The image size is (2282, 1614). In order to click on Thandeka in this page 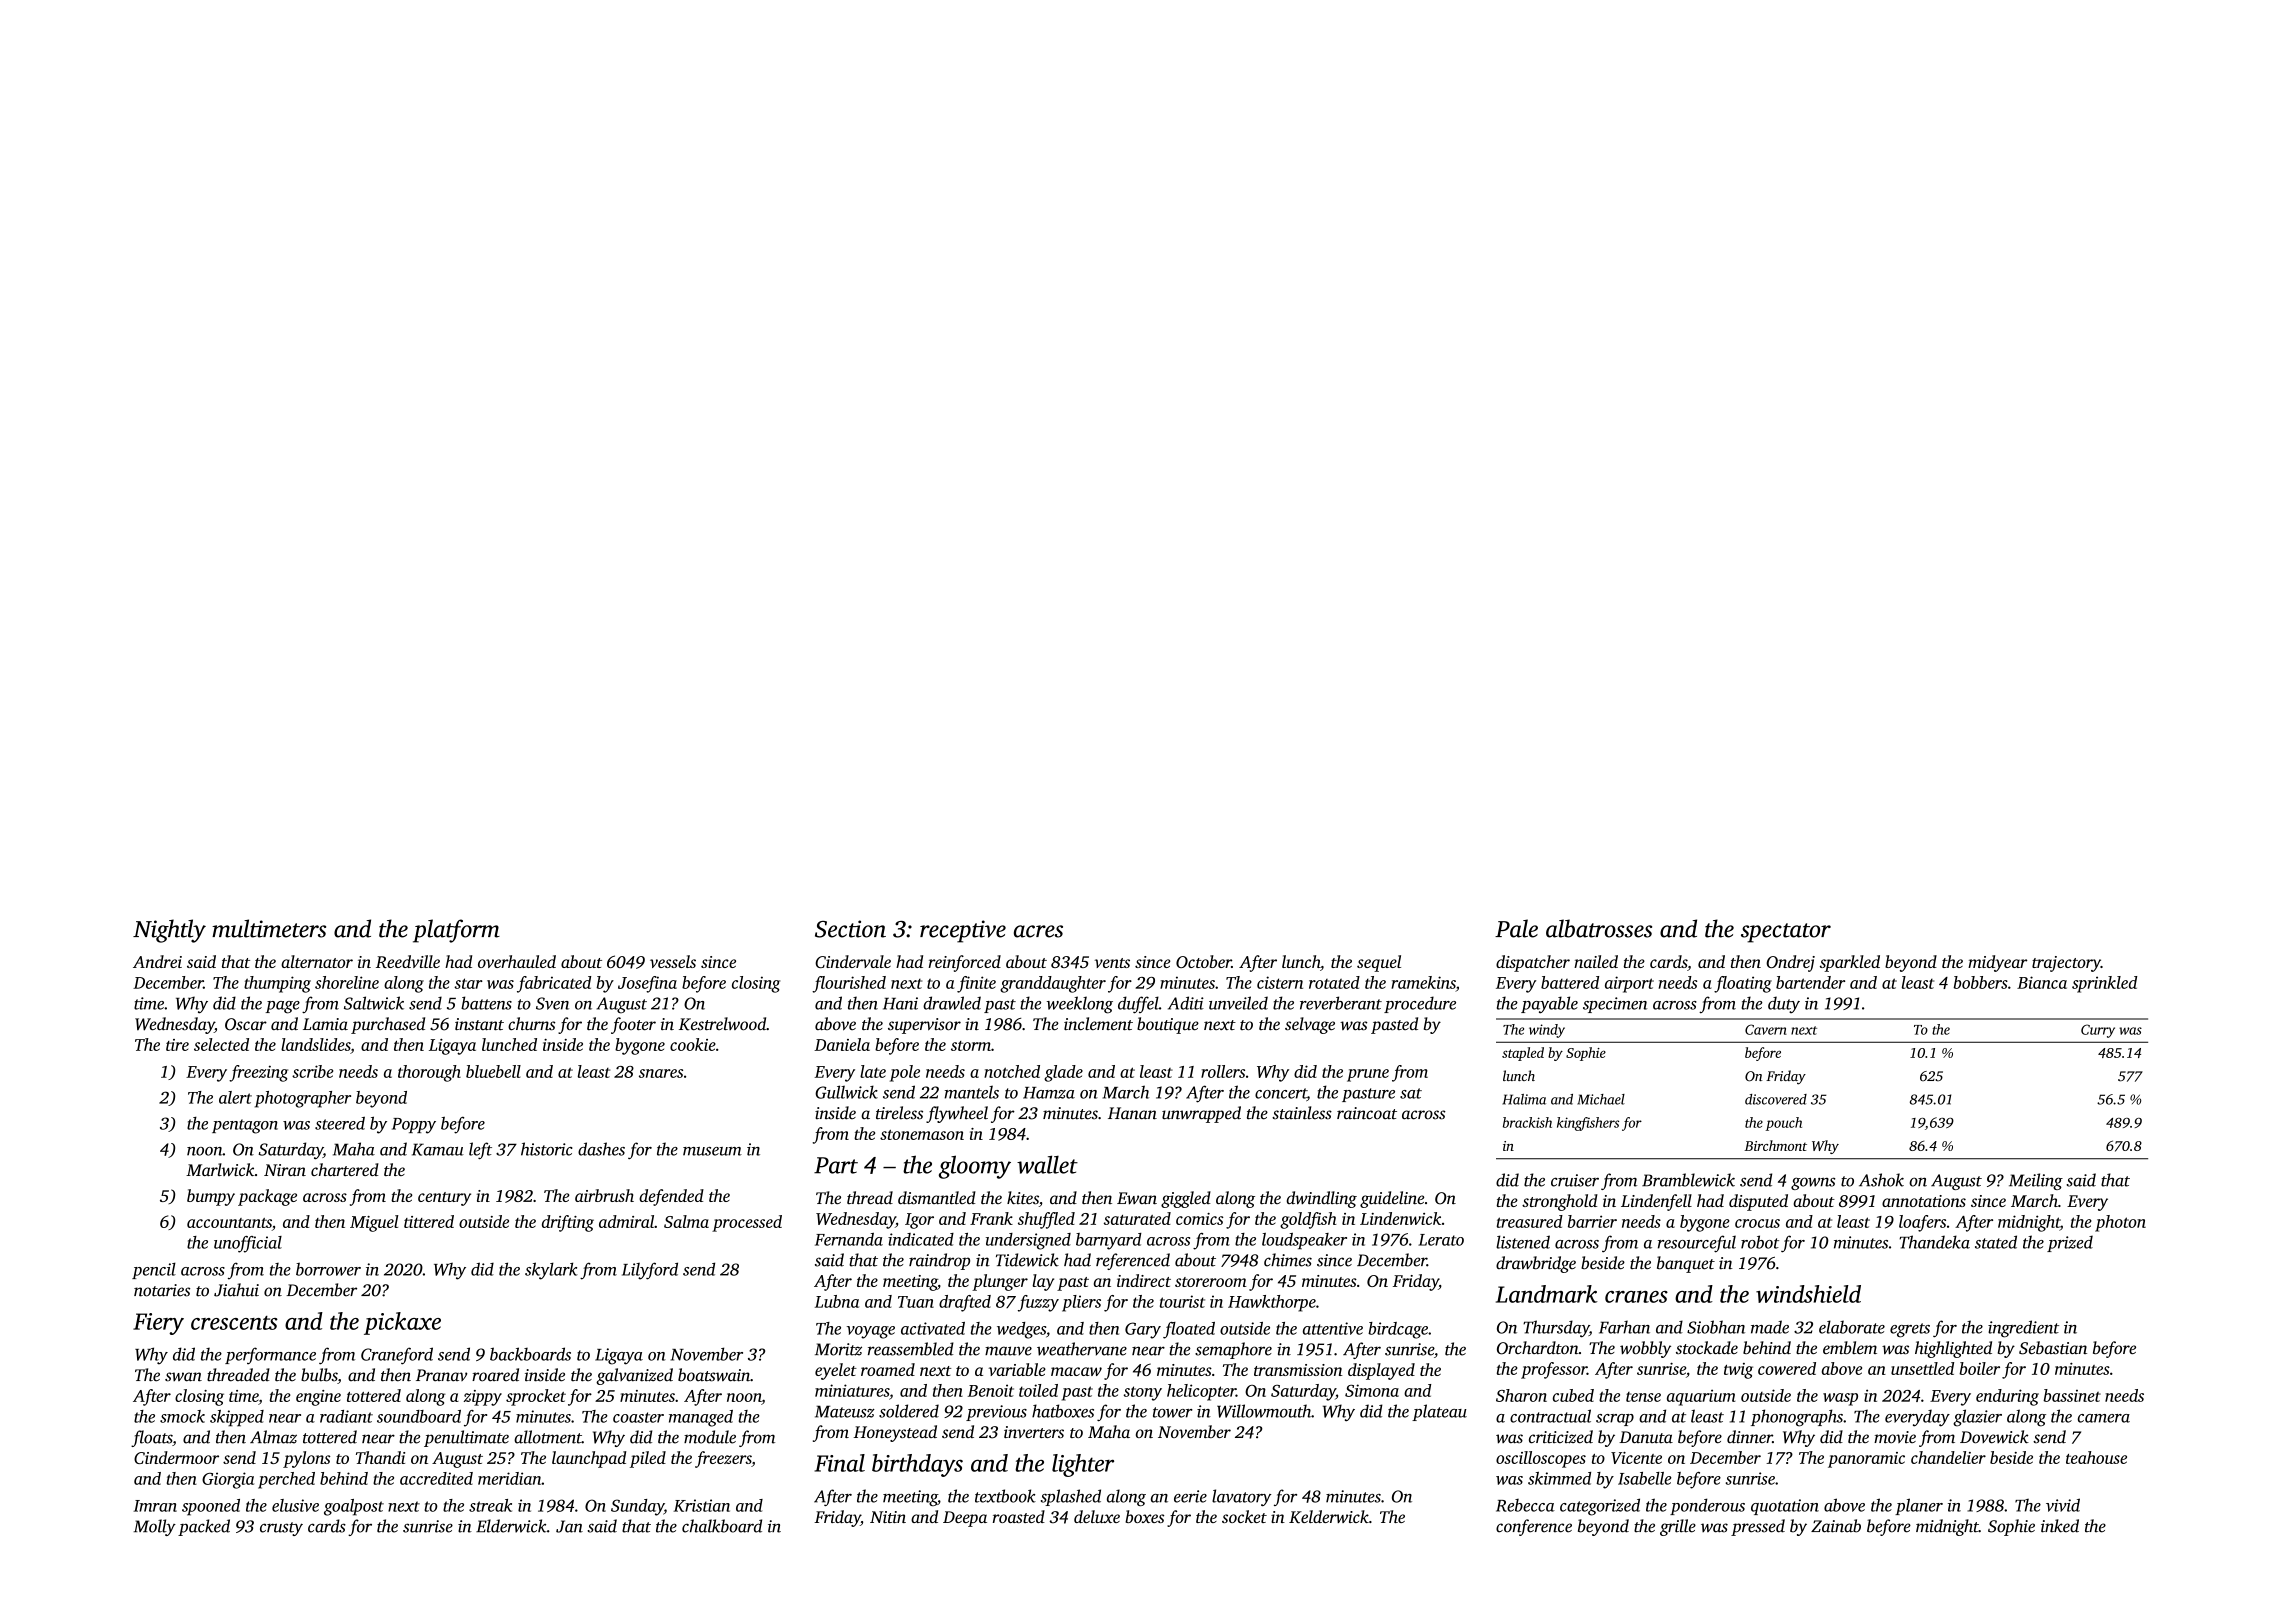, I will do `click(1934, 1242)`.
